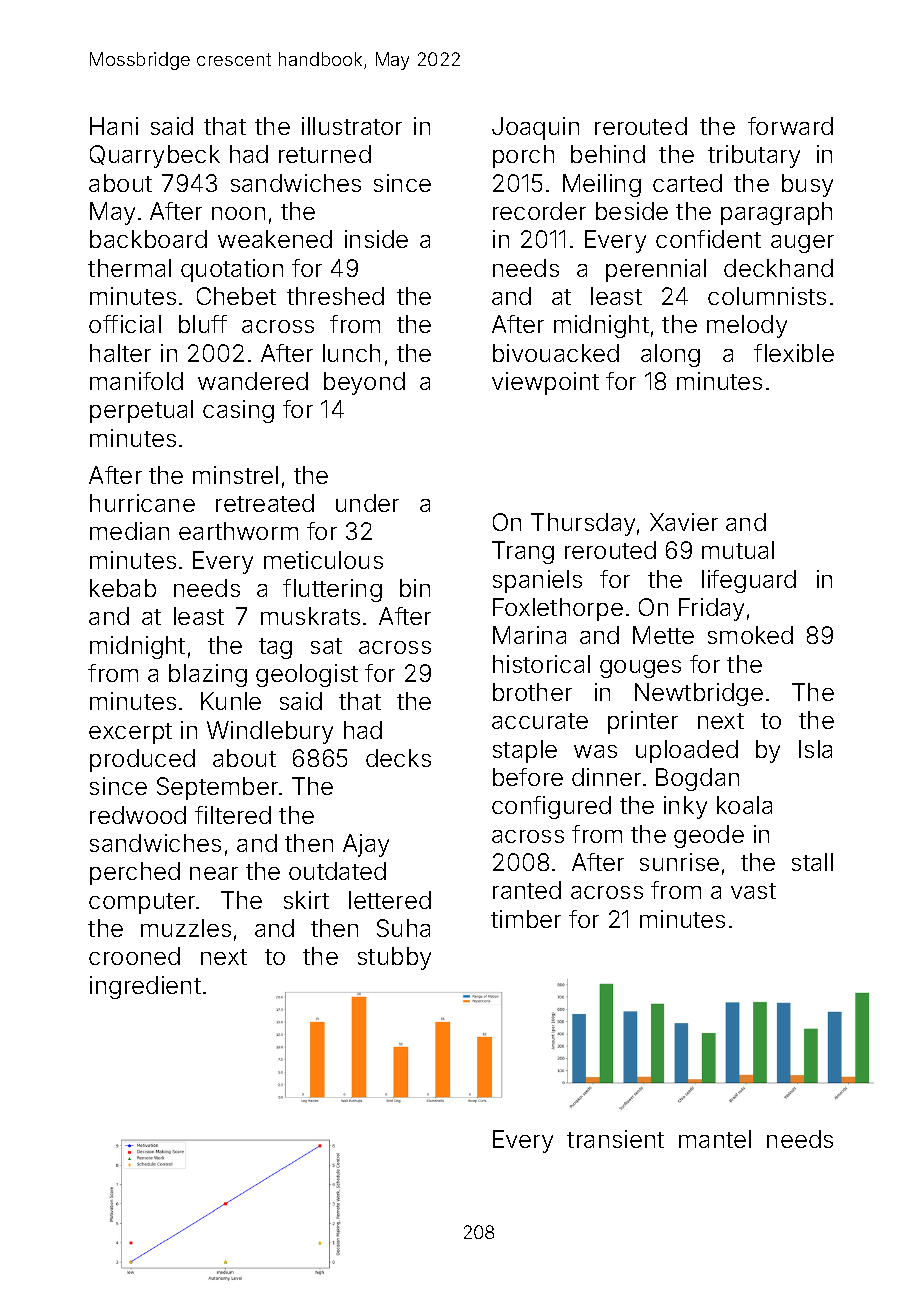 This page has width=924, height=1311. Describe the element at coordinates (715, 1139) in the page. I see `mantel` at that location.
